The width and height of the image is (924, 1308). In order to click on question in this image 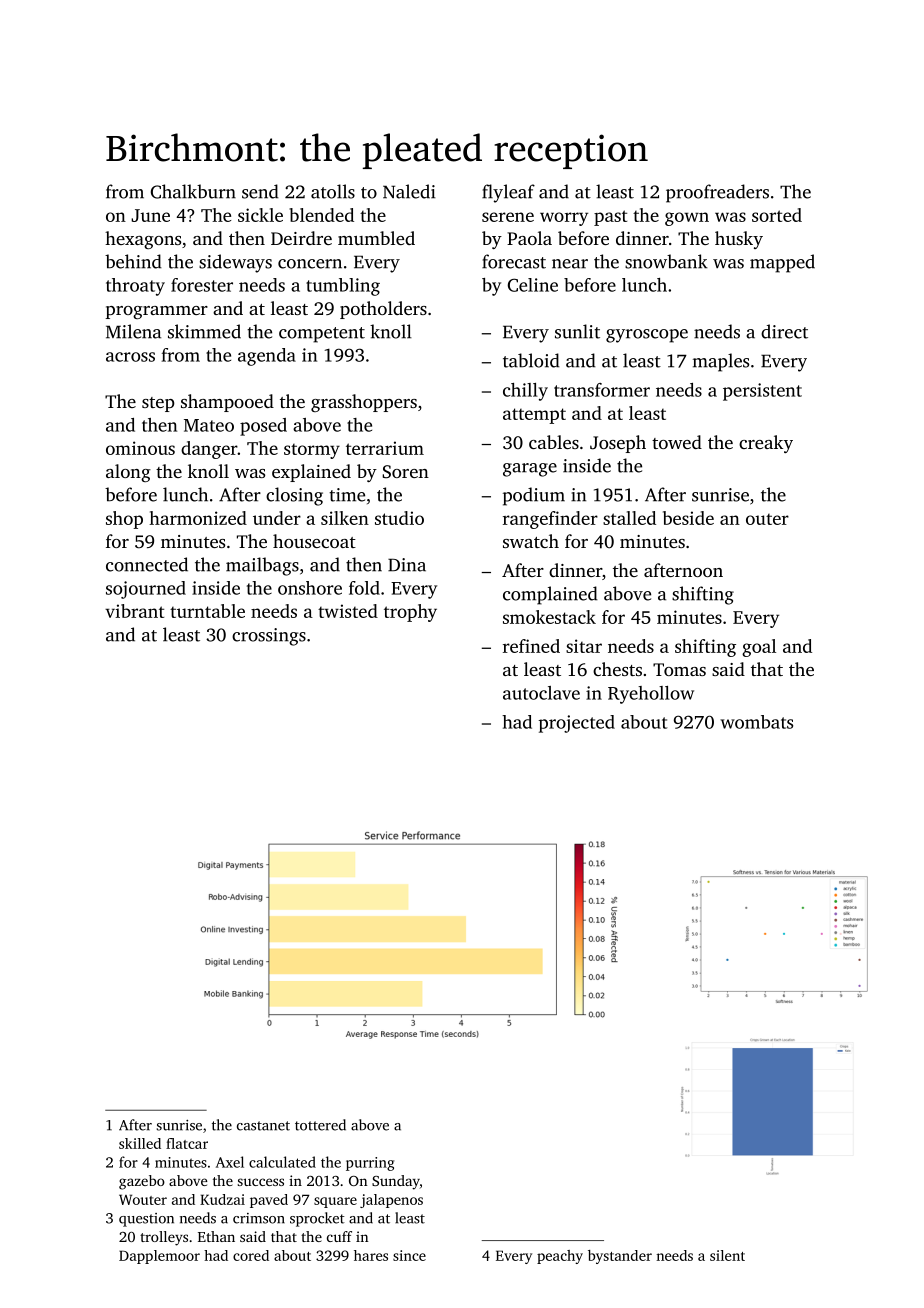, I will do `click(146, 1220)`.
